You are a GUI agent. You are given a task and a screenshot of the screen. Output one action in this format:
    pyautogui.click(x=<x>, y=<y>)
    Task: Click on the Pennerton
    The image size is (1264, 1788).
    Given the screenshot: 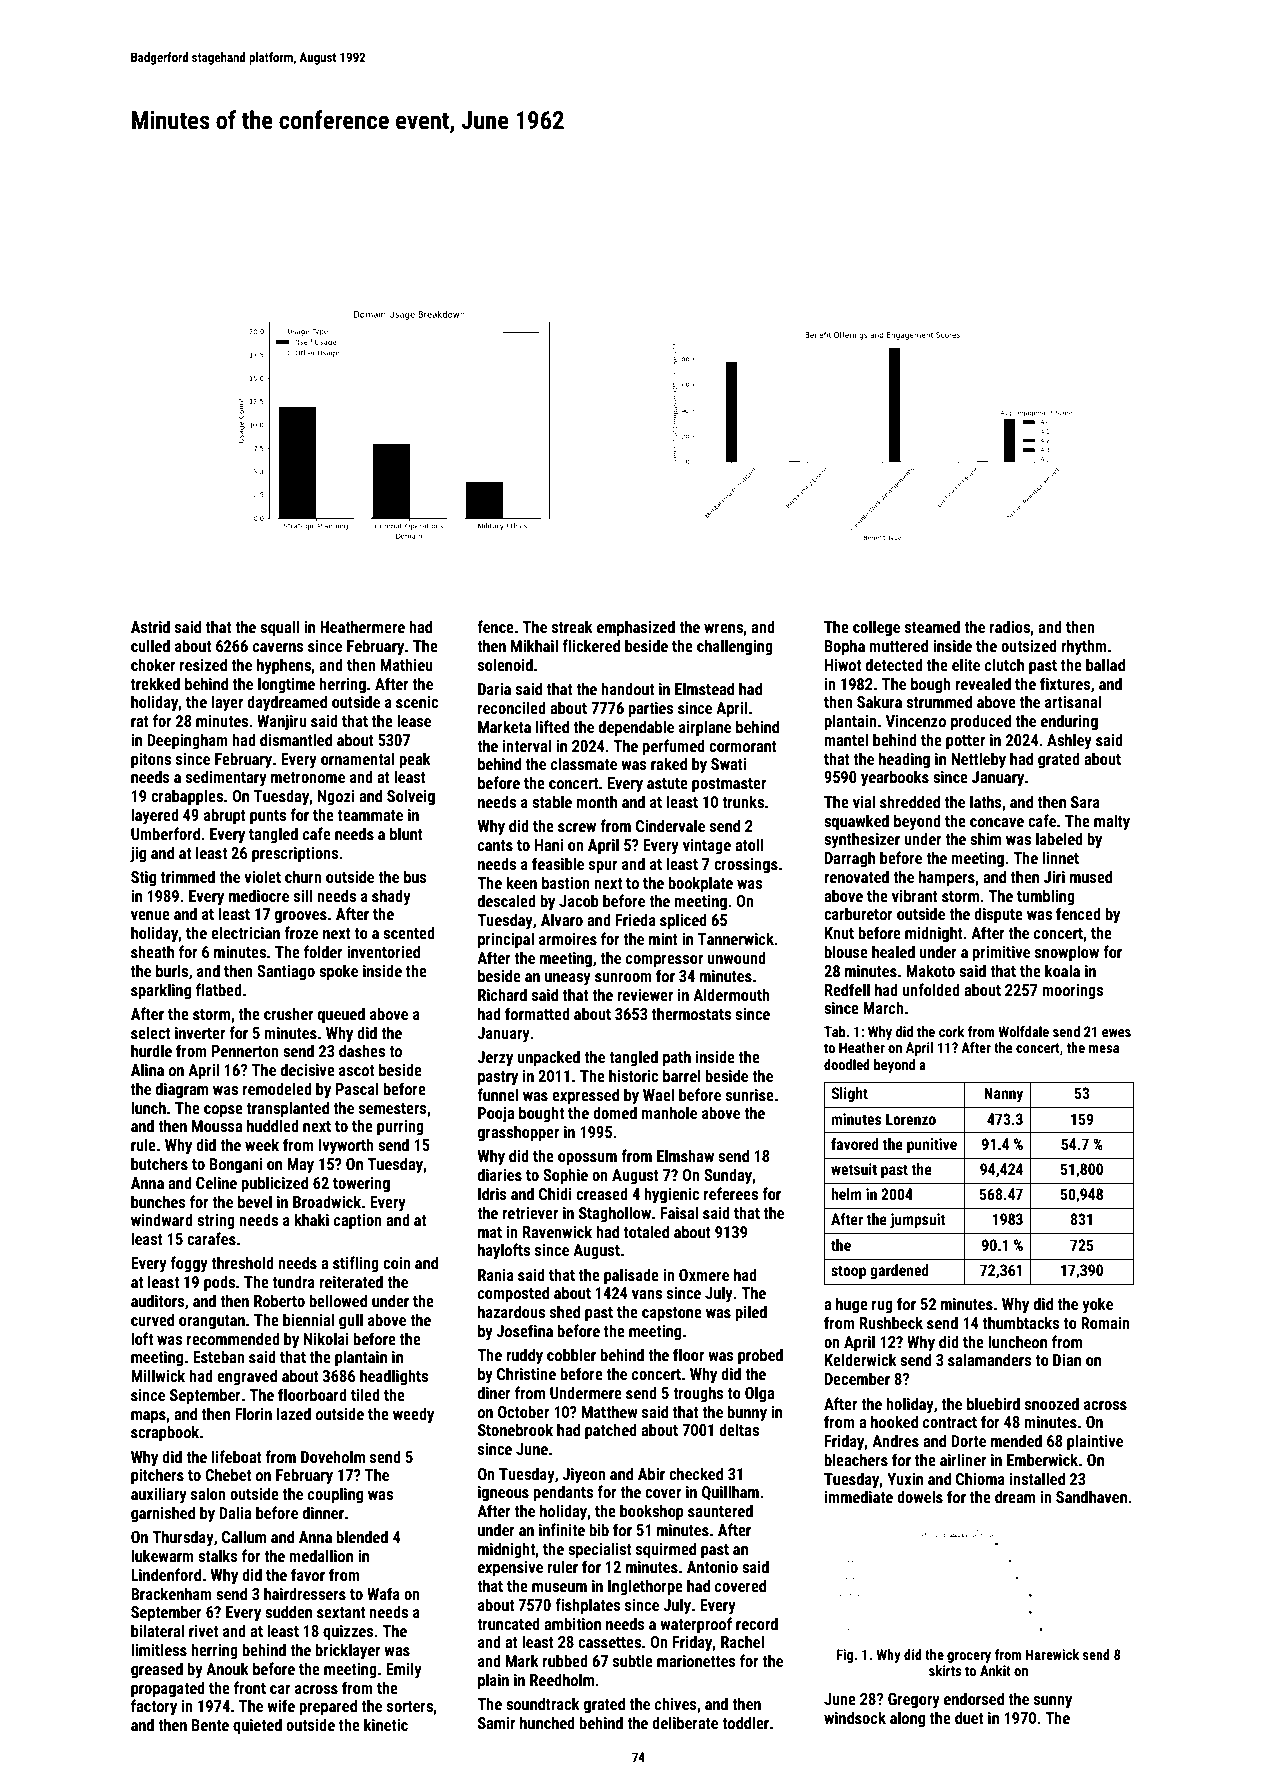 What is the action you would take?
    pyautogui.click(x=245, y=1051)
